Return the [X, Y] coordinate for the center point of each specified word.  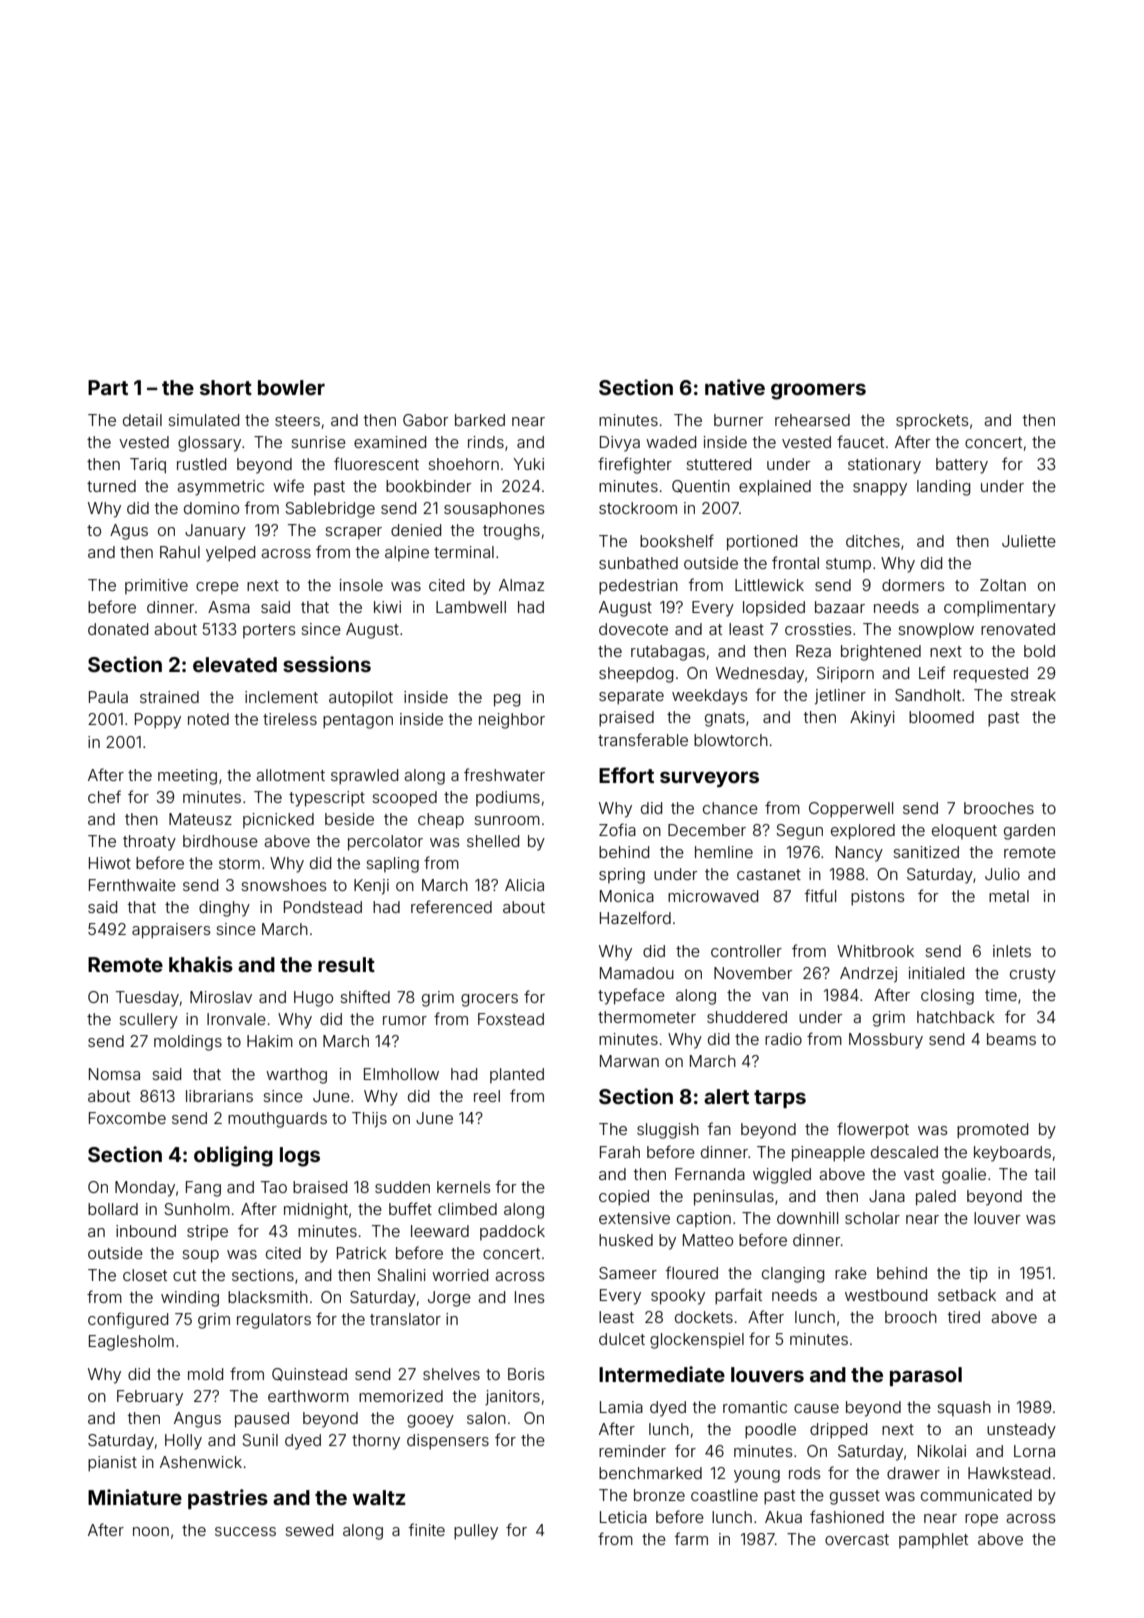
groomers [818, 391]
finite [426, 1529]
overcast [857, 1539]
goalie [964, 1176]
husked [626, 1240]
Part [108, 387]
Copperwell [851, 810]
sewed [309, 1530]
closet [145, 1275]
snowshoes [284, 885]
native [735, 387]
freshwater [504, 774]
